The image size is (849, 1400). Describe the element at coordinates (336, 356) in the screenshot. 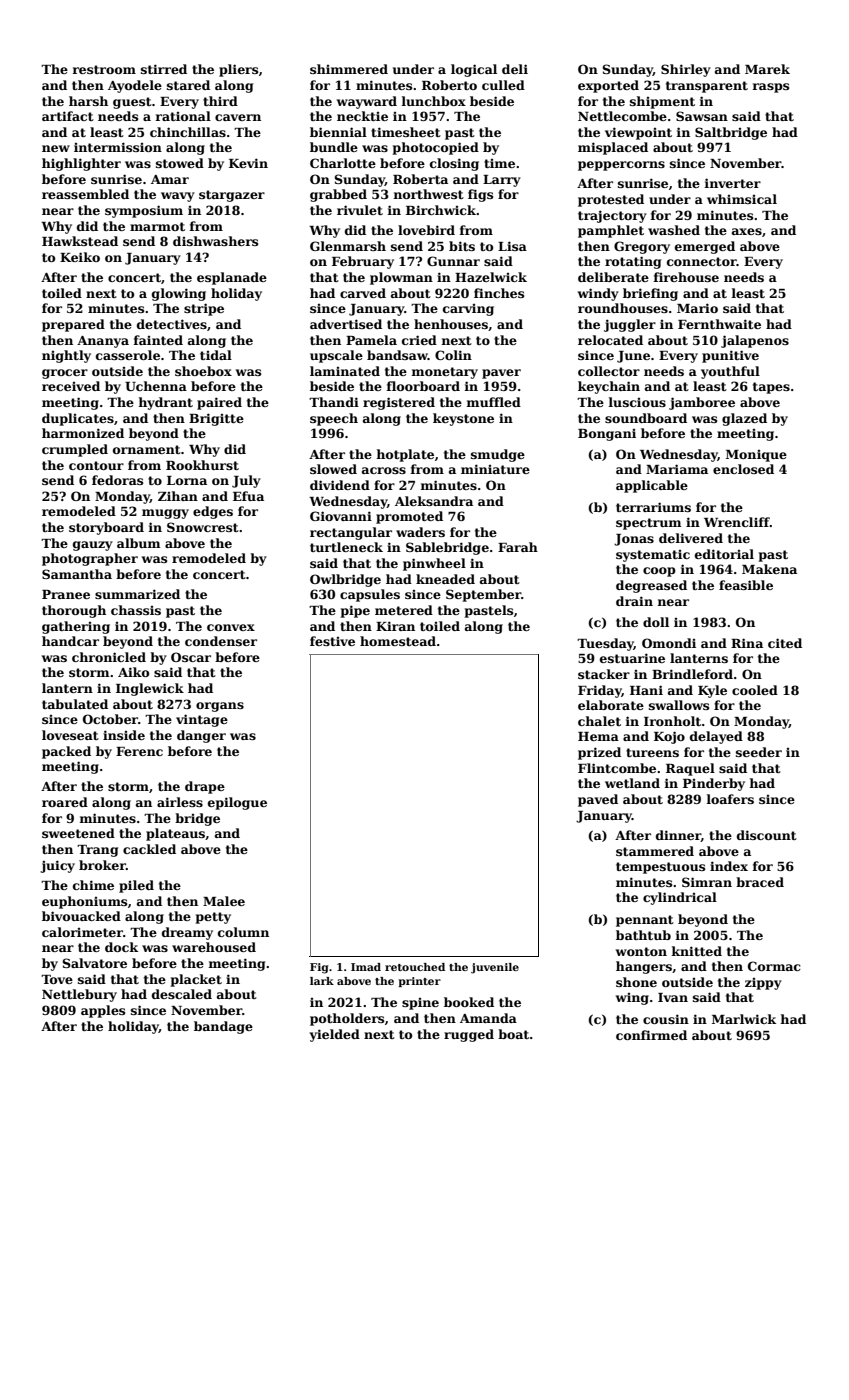

I see `upscale` at that location.
